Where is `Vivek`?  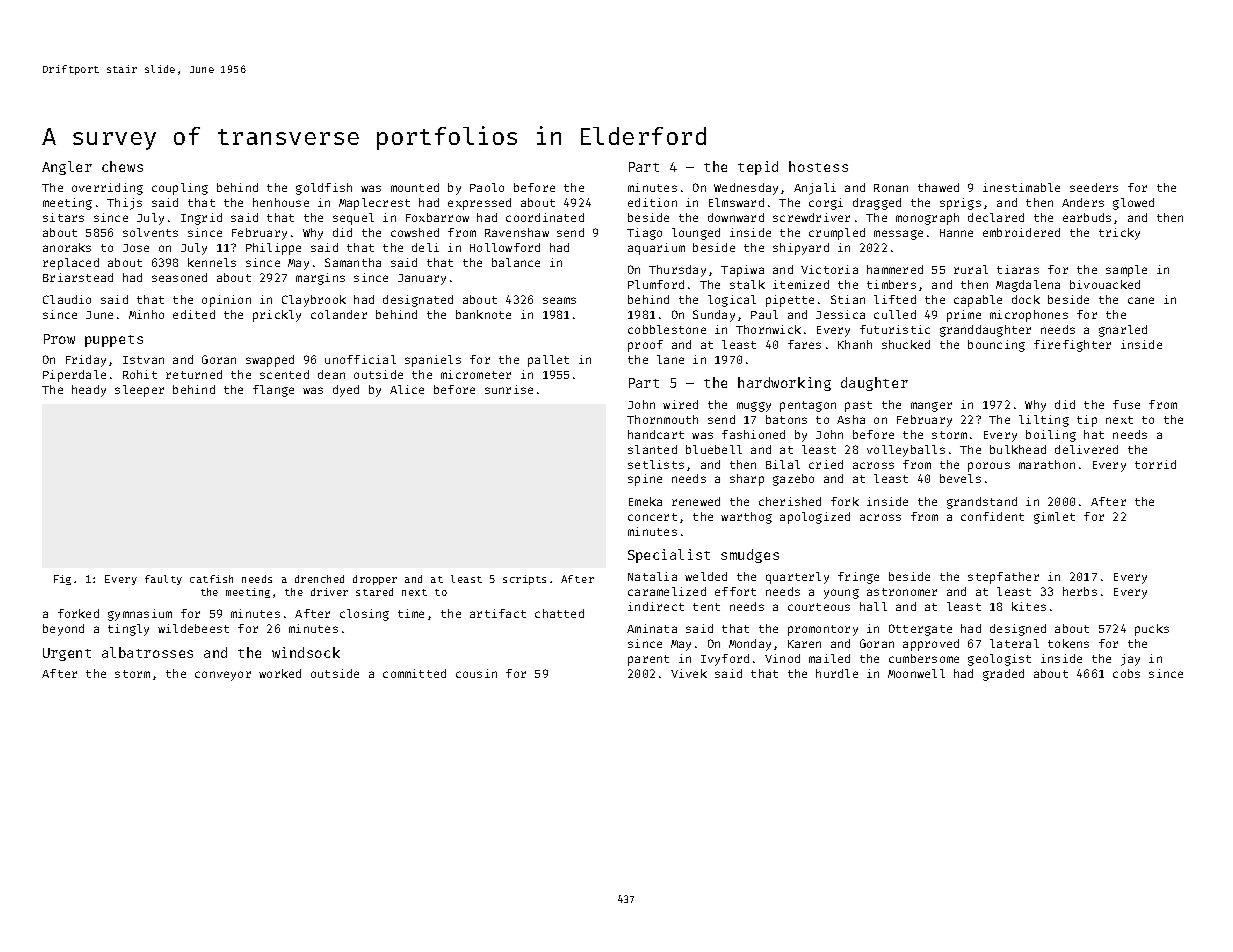
Vivek is located at coordinates (689, 673).
